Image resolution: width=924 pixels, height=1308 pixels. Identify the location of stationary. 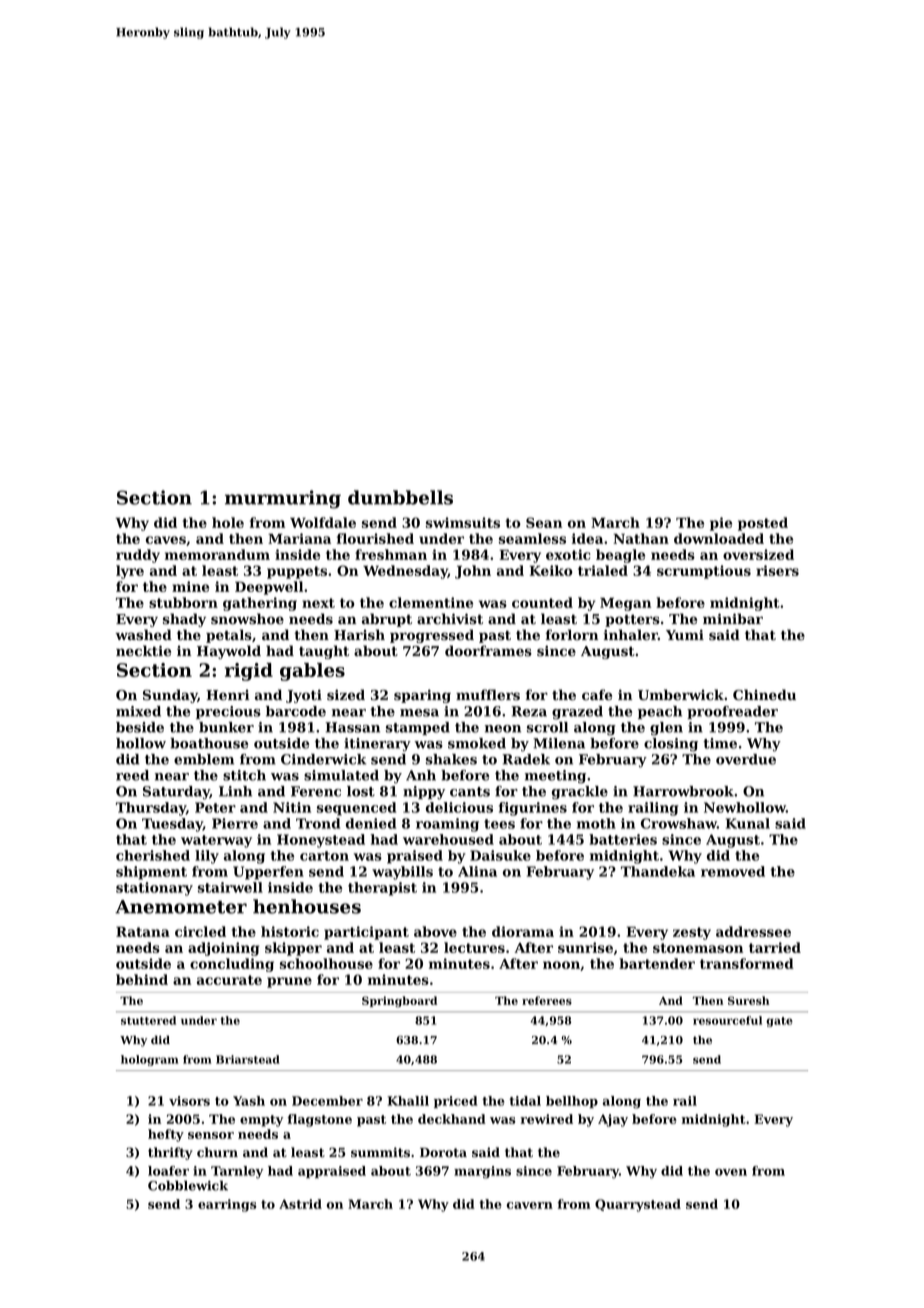
(154, 889).
